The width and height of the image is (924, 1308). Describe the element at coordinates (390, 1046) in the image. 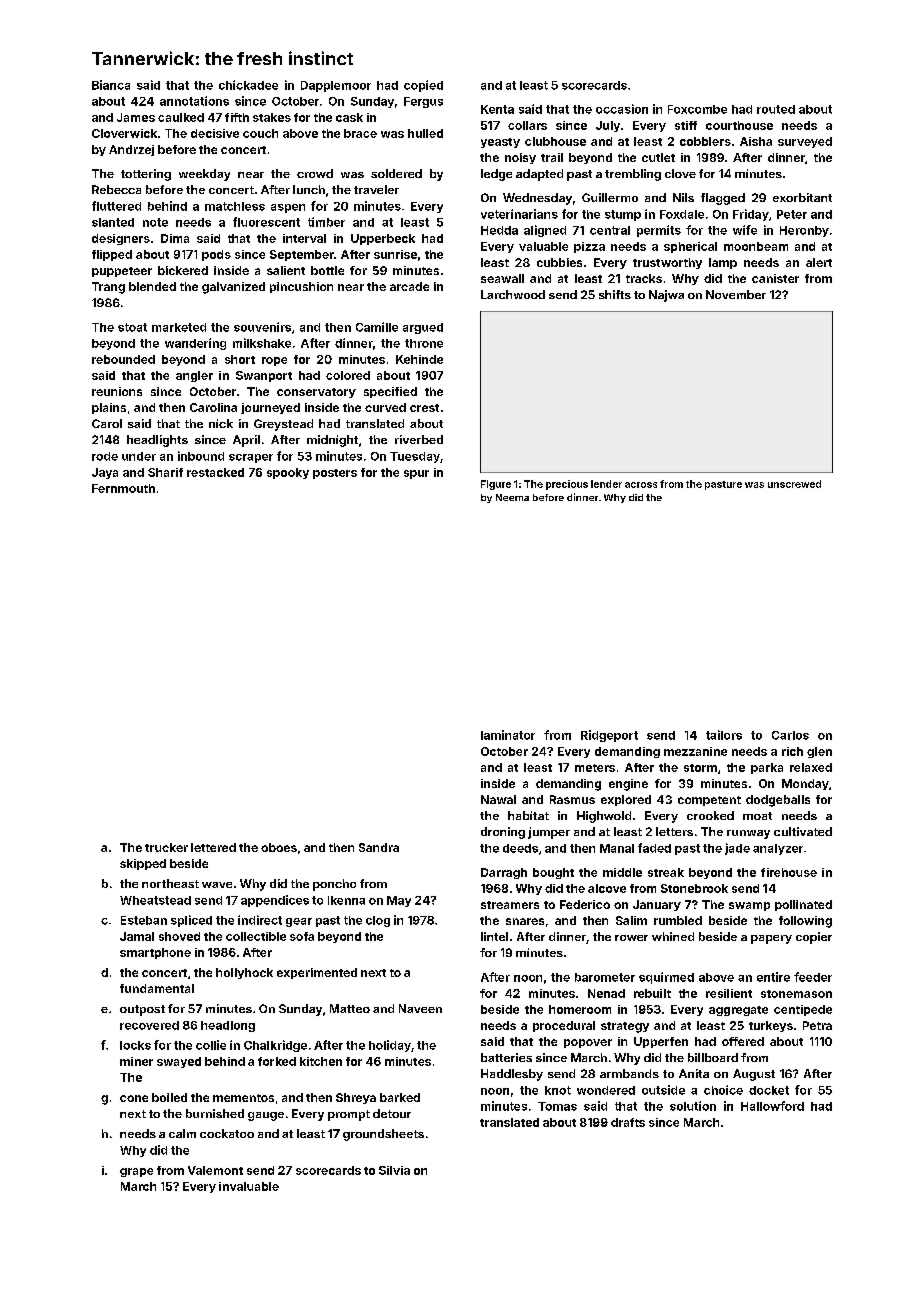

I see `holiday` at that location.
